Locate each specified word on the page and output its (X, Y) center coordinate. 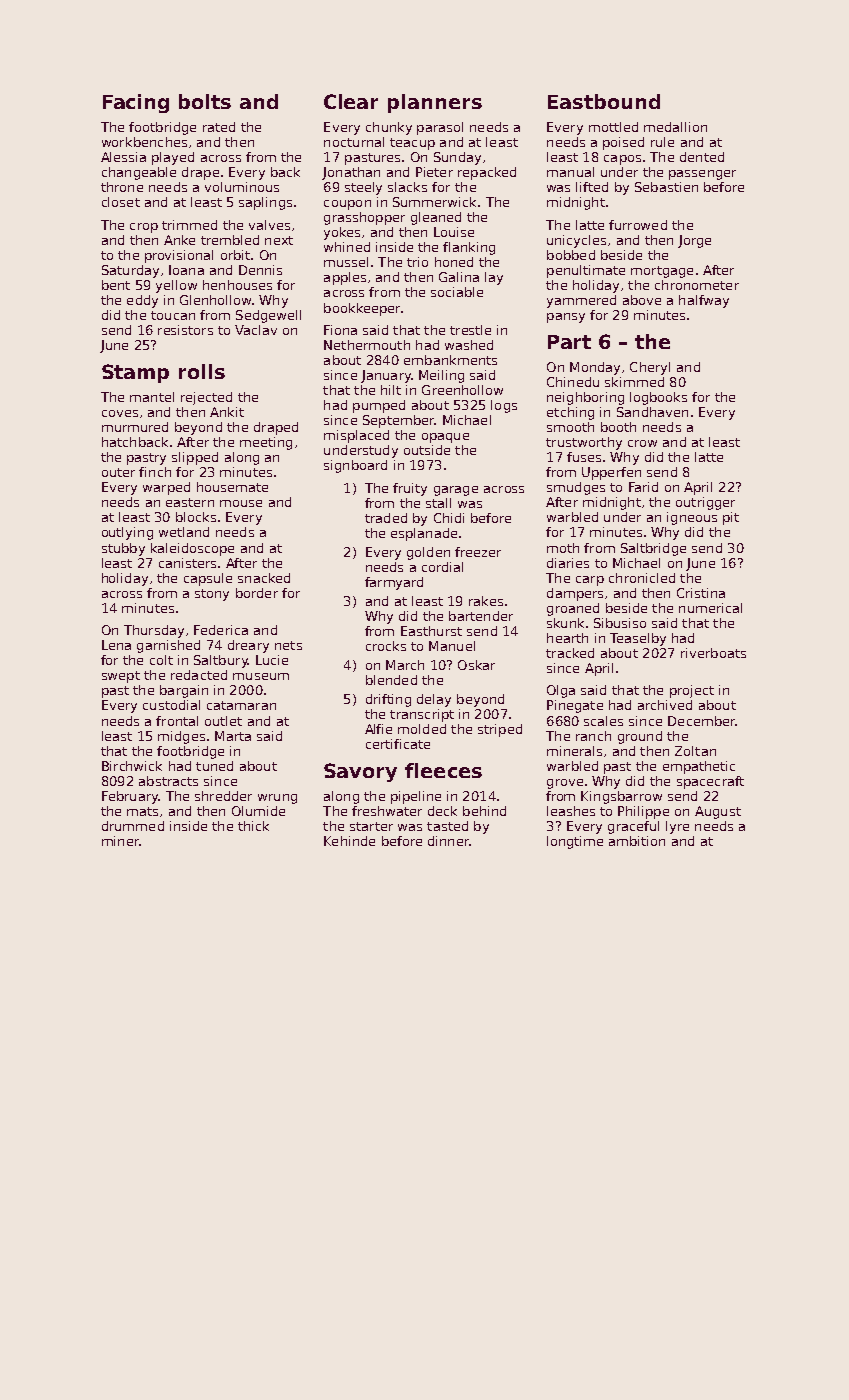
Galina (459, 277)
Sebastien (666, 187)
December (702, 721)
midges (181, 737)
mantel (152, 397)
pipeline (416, 797)
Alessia (123, 157)
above (642, 300)
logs (504, 406)
